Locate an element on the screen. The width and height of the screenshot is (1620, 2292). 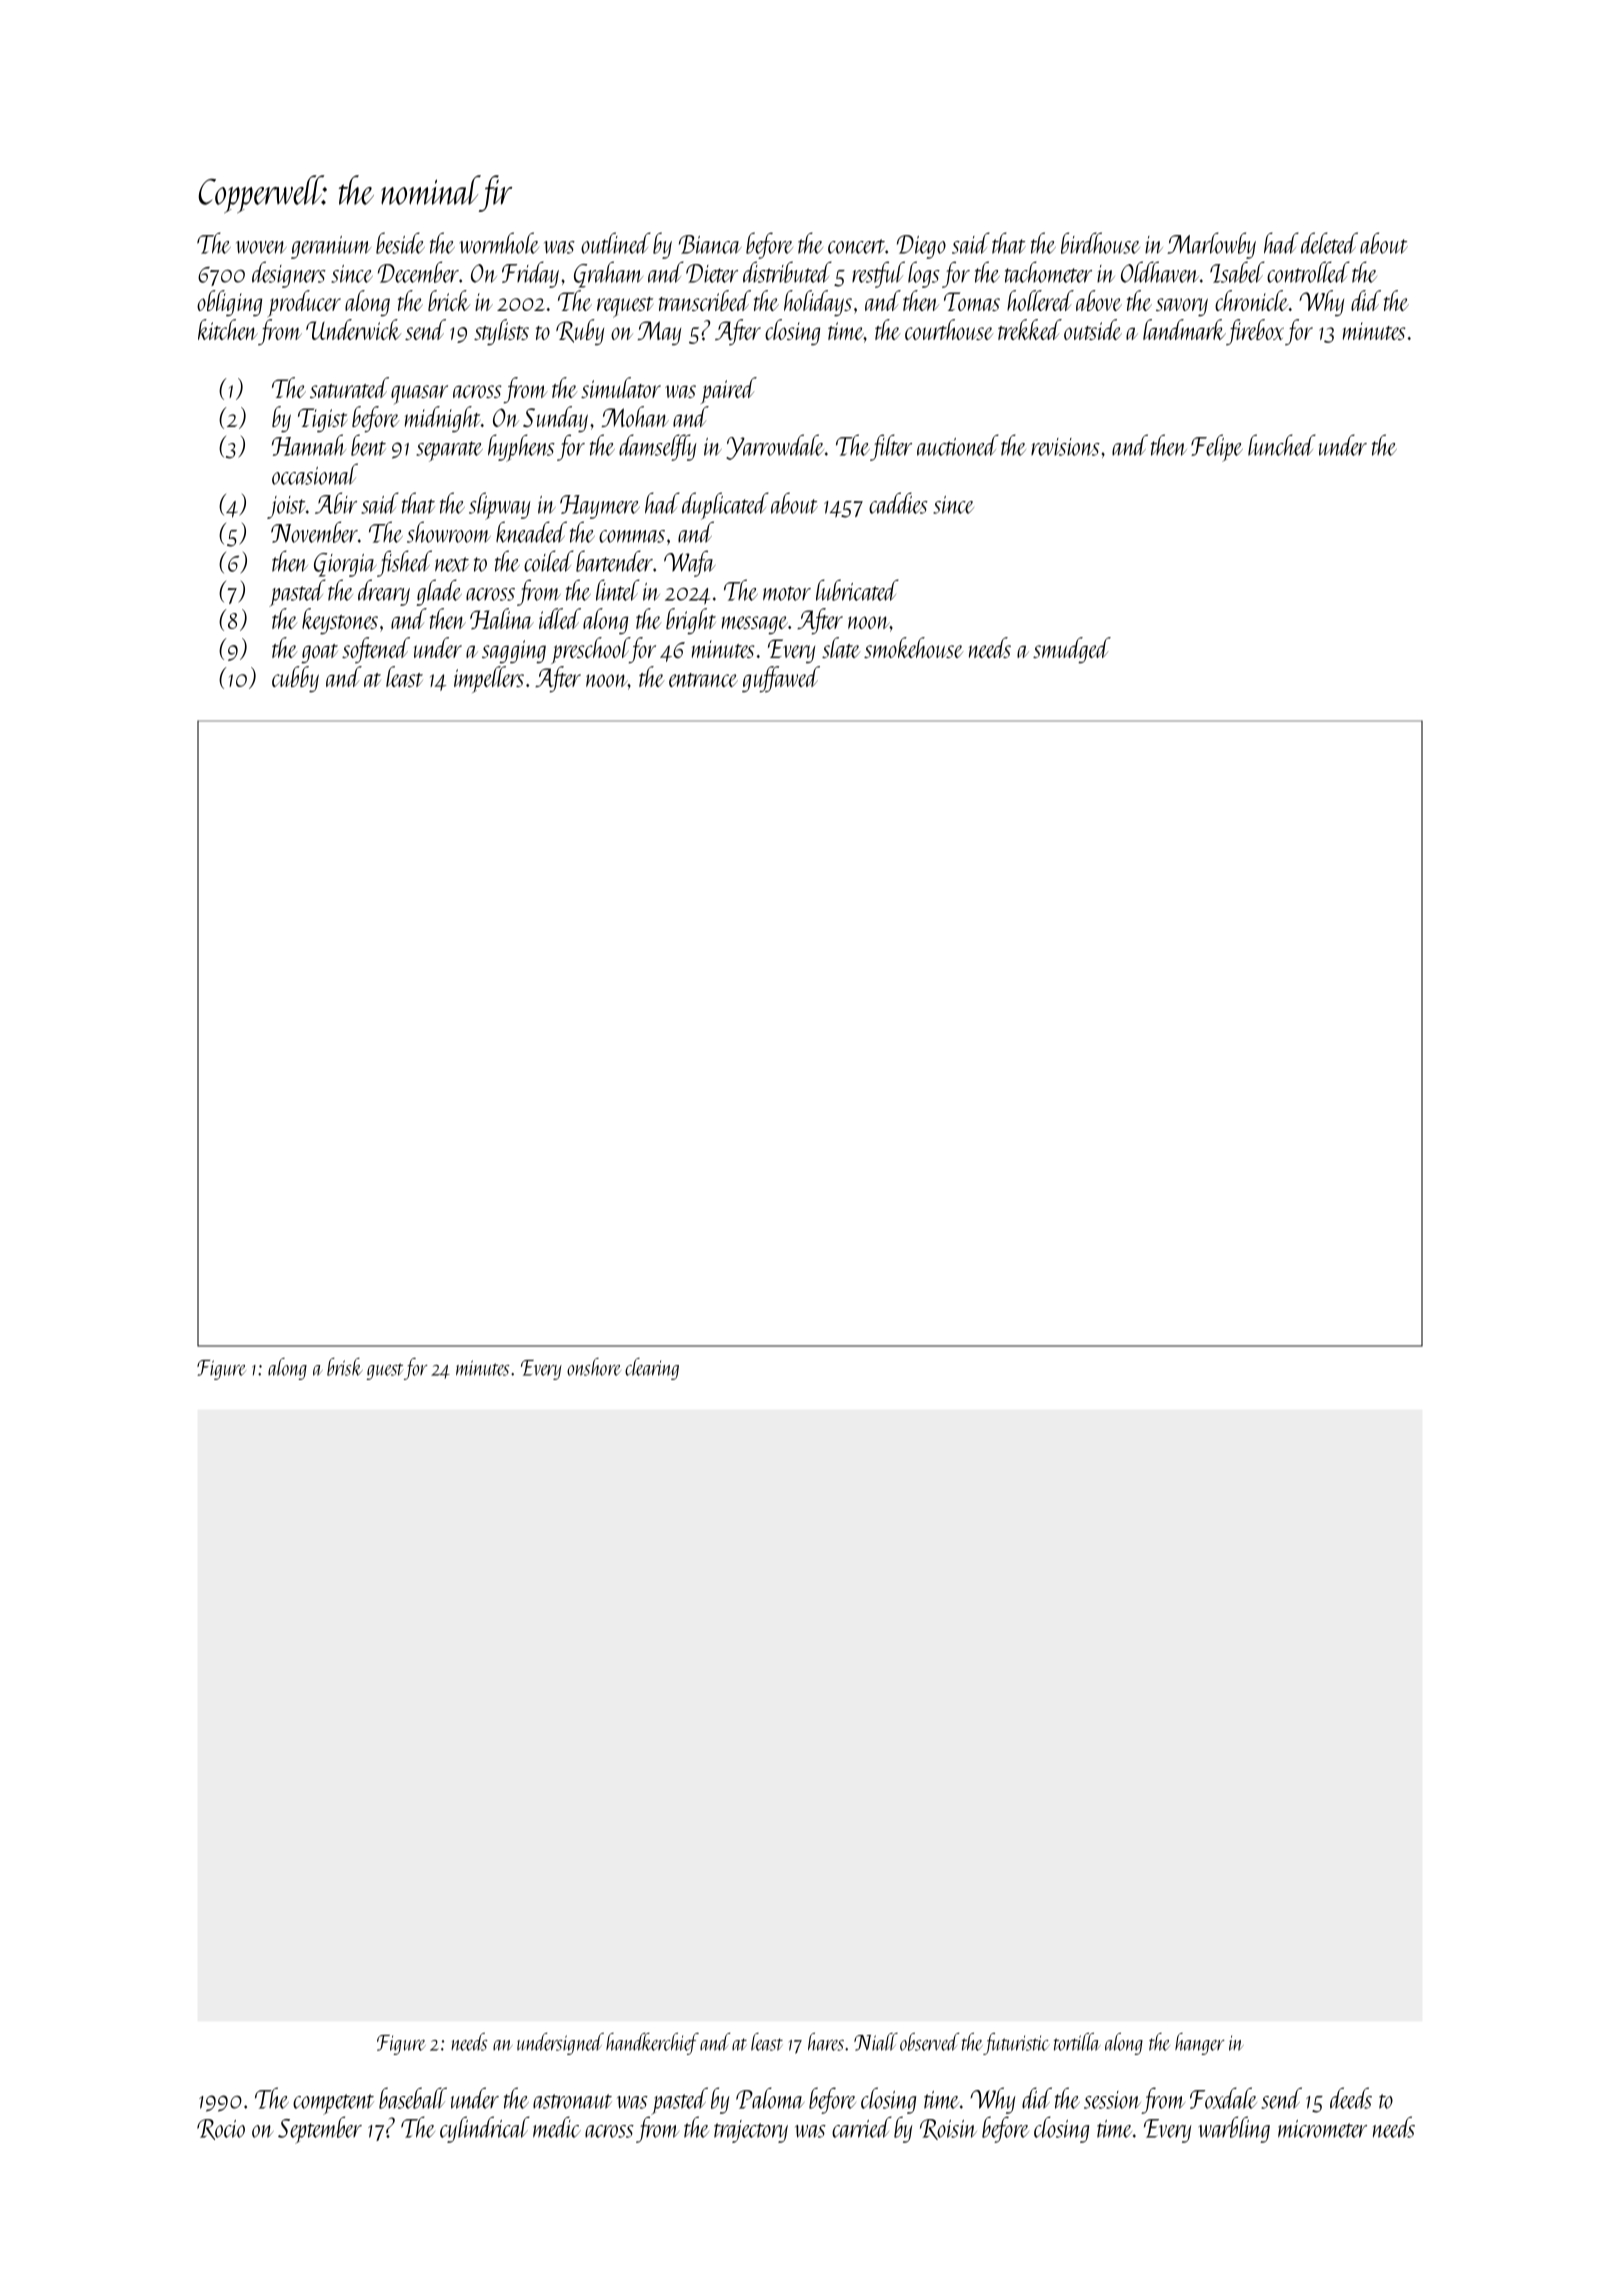
joist is located at coordinates (286, 507).
